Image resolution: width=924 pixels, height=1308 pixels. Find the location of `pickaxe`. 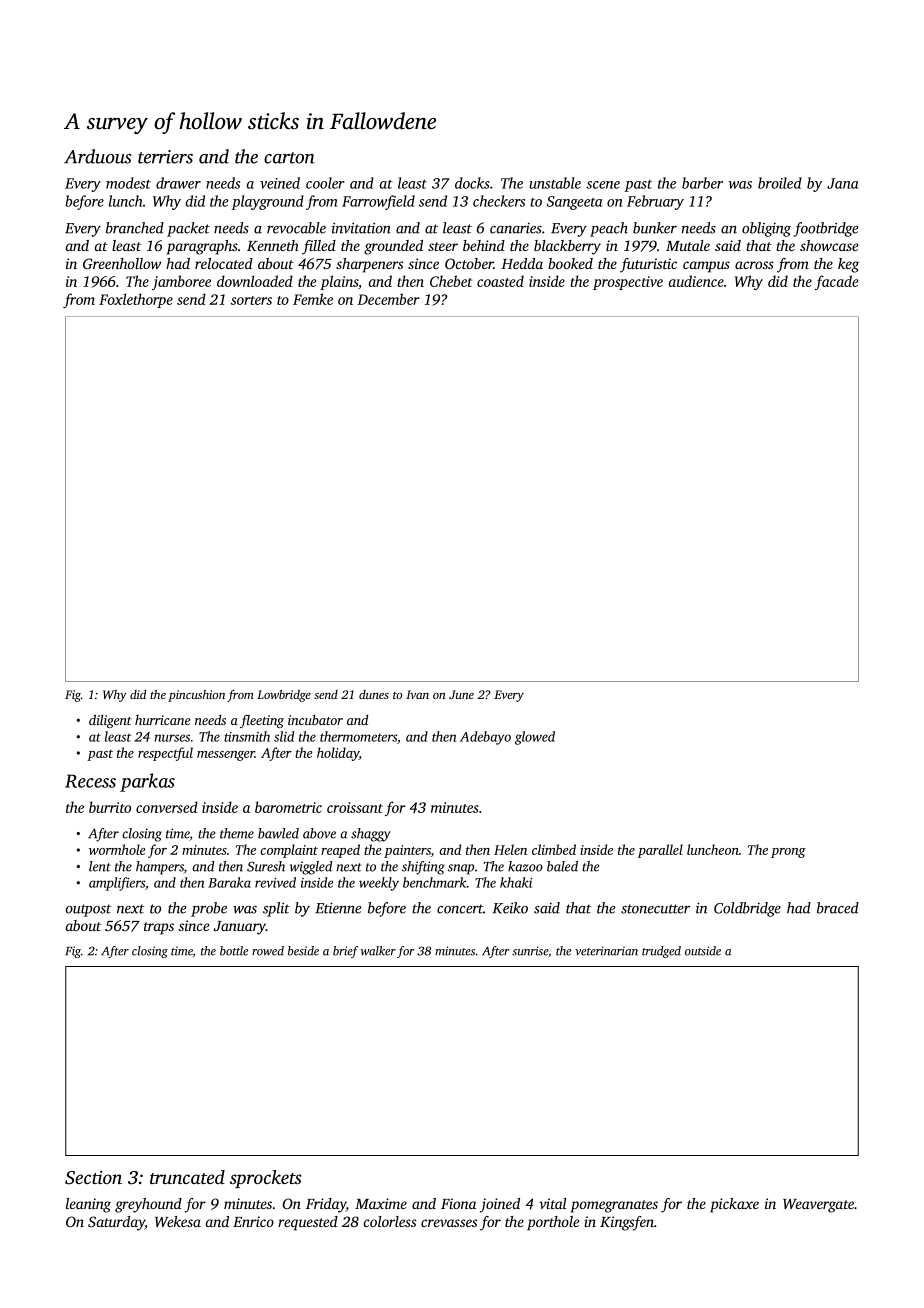

pickaxe is located at coordinates (734, 1205).
